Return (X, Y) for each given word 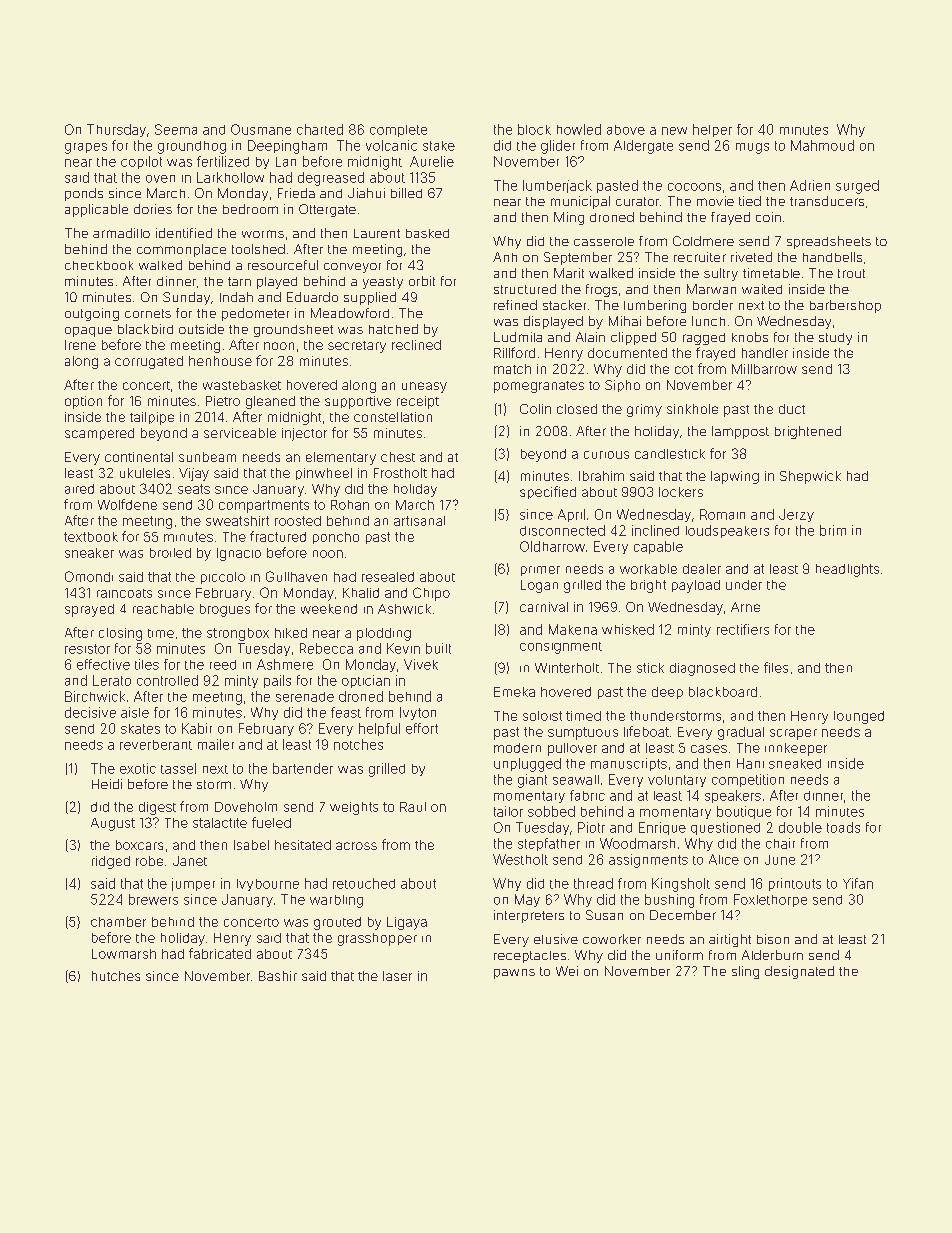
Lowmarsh (124, 954)
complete (398, 131)
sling (745, 972)
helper (712, 130)
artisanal (419, 521)
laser (397, 976)
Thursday (116, 130)
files (776, 667)
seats (194, 489)
